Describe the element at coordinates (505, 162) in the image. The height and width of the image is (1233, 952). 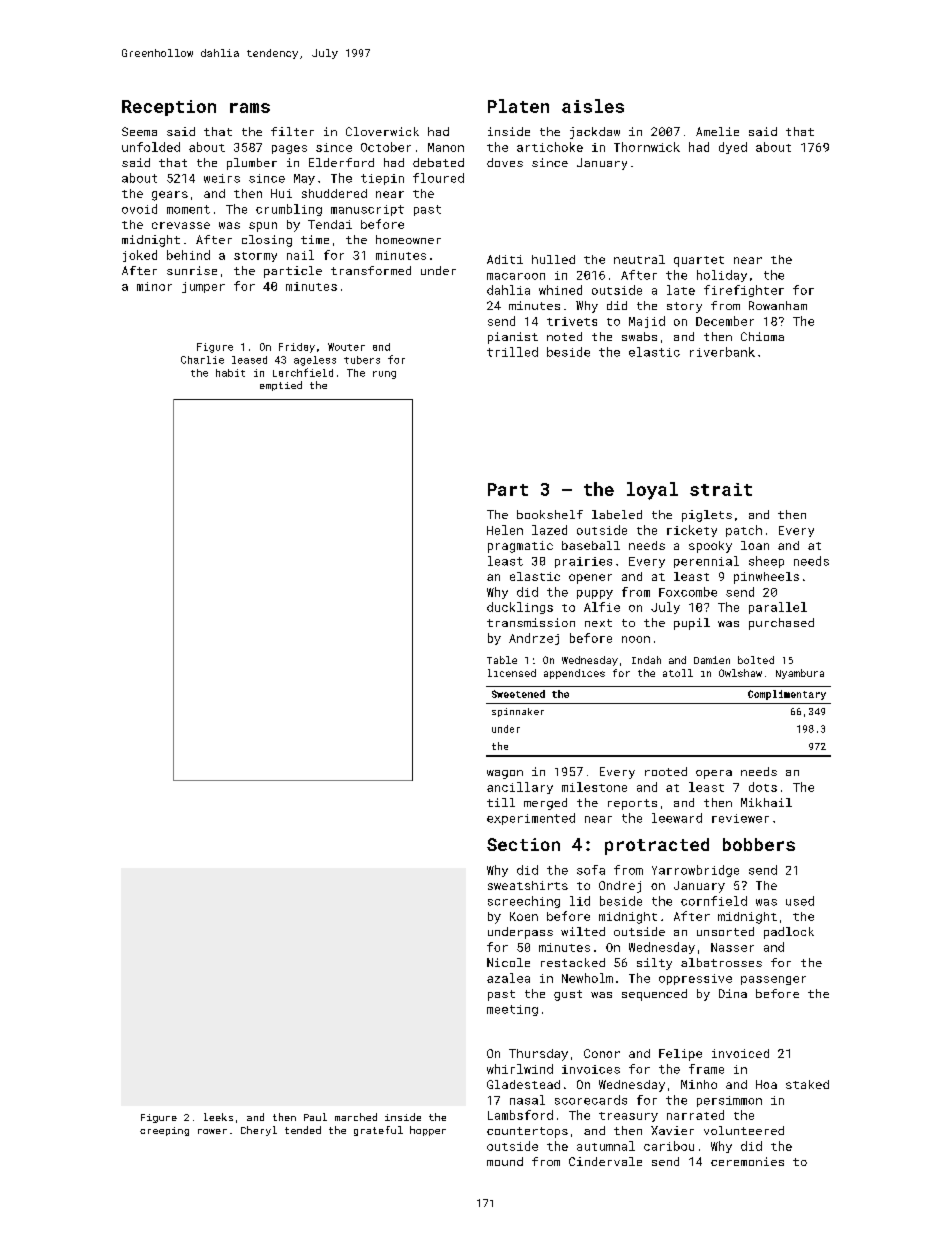
I see `doves` at that location.
